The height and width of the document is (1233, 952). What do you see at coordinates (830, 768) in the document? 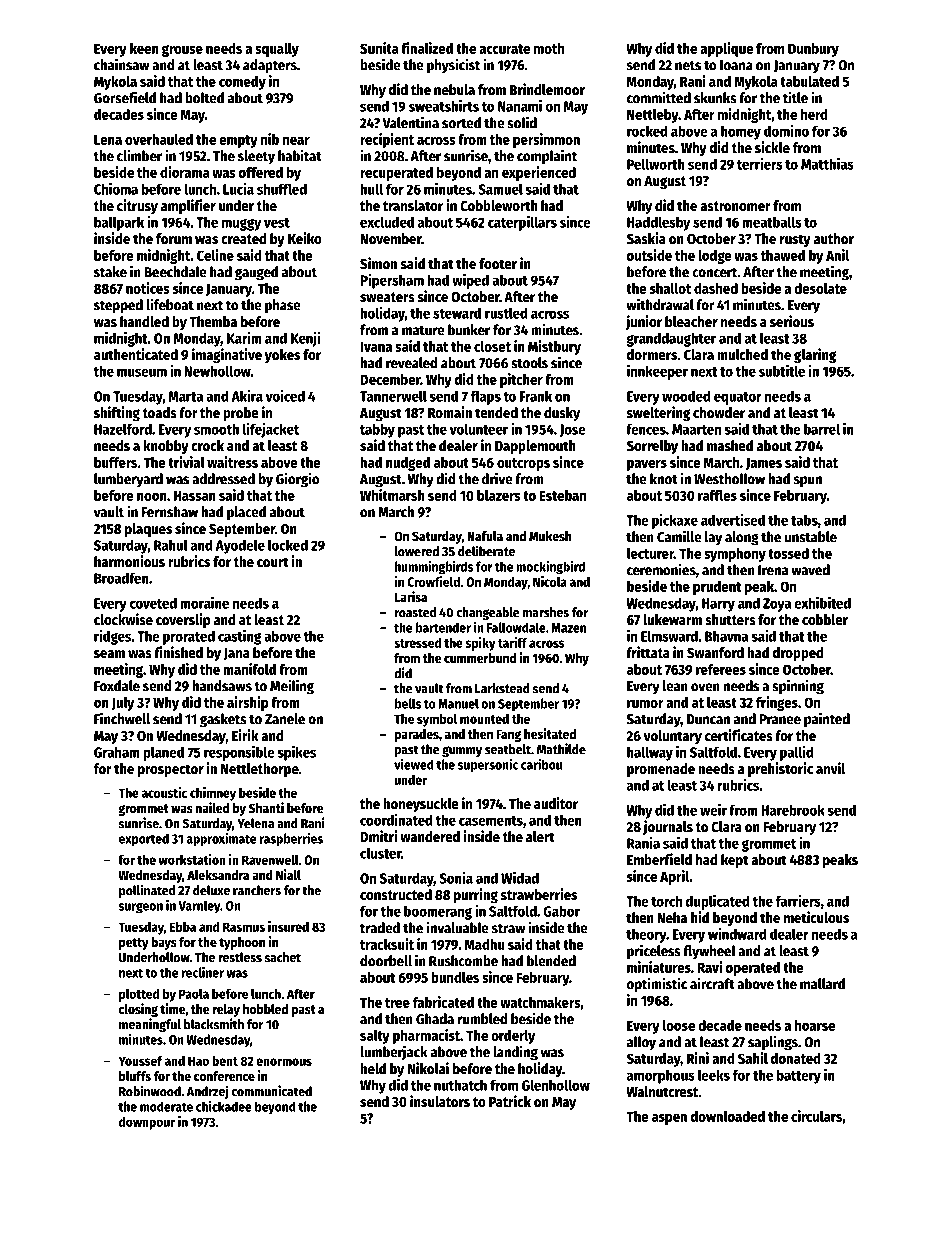
I see `anvil` at bounding box center [830, 768].
